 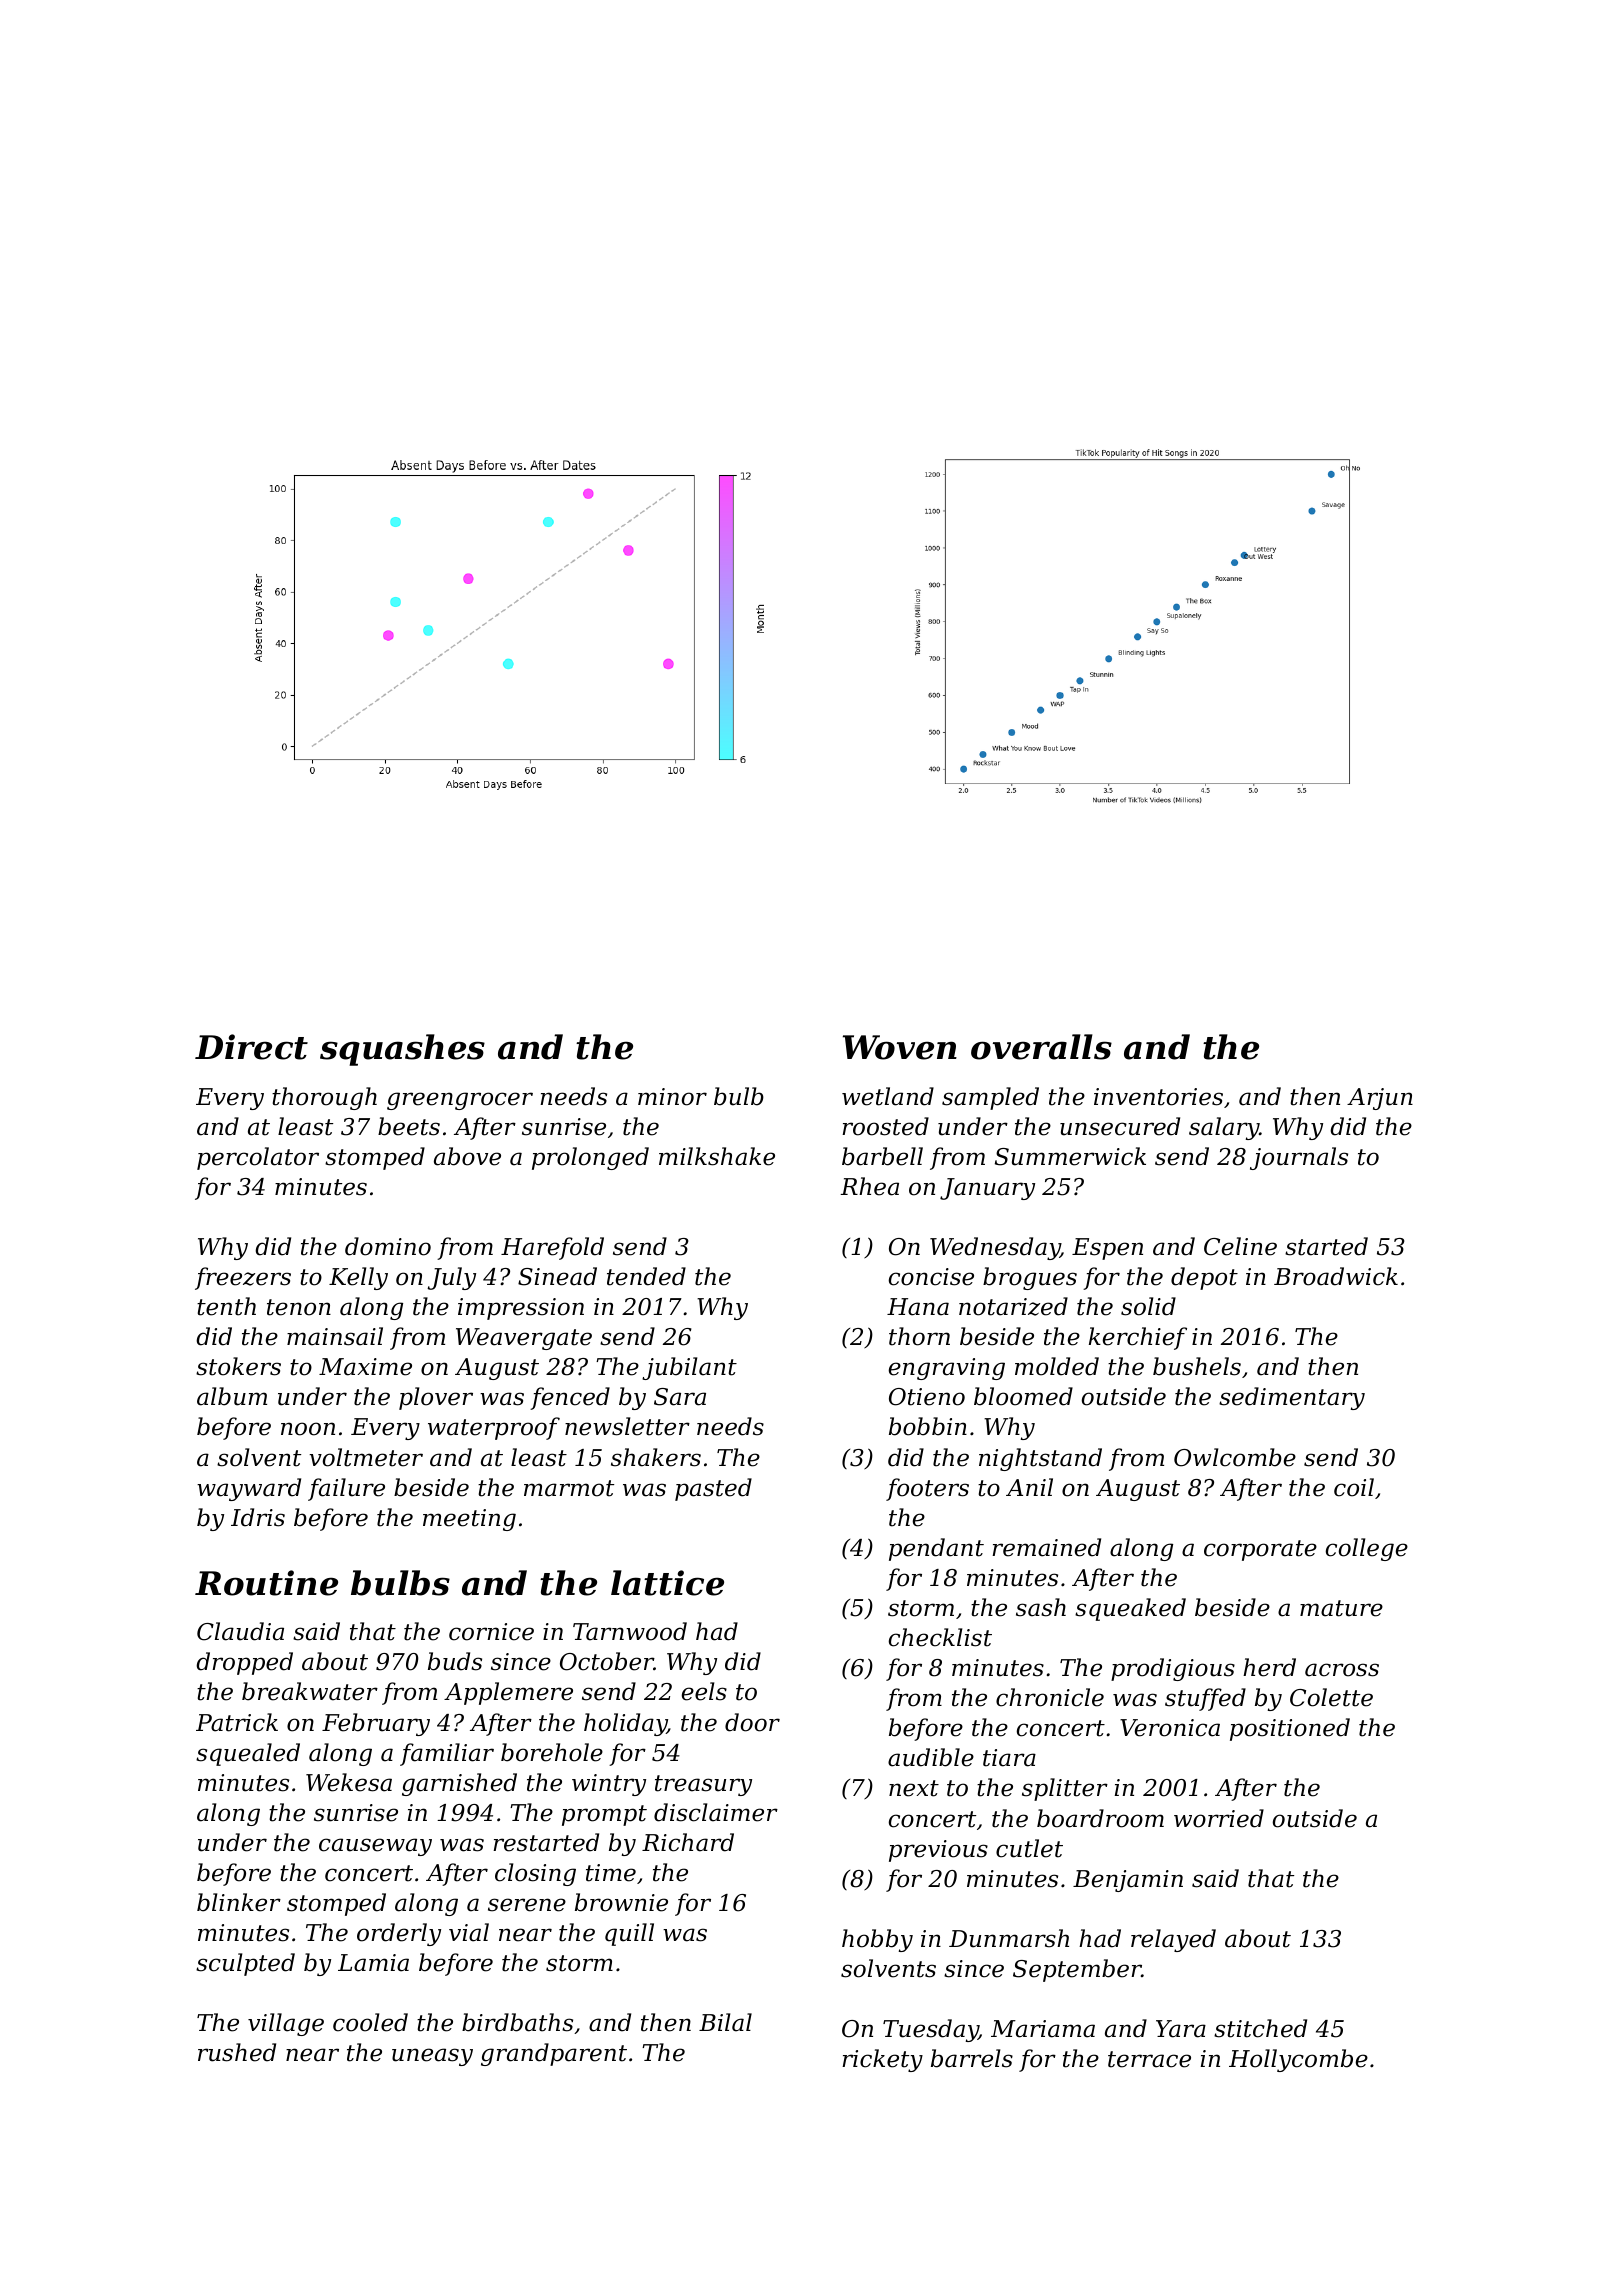 I want to click on Maxime, so click(x=365, y=1367).
